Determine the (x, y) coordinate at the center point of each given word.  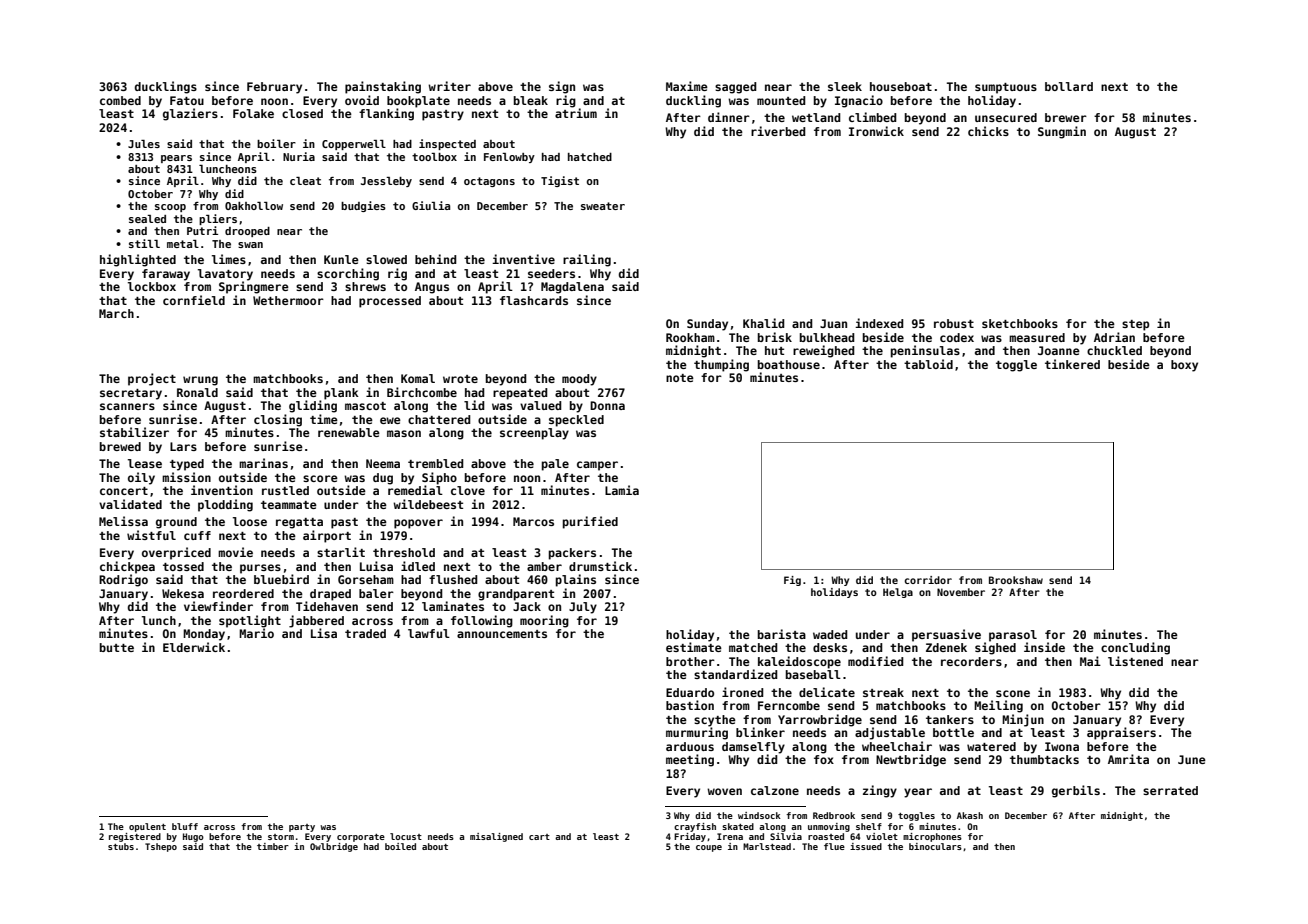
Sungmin (1062, 132)
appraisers (1121, 733)
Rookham (690, 337)
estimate (694, 647)
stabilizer (134, 432)
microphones (932, 837)
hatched (590, 157)
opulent (147, 827)
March (116, 313)
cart (539, 837)
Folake (253, 113)
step (1135, 325)
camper (597, 466)
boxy (1184, 366)
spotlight (250, 621)
